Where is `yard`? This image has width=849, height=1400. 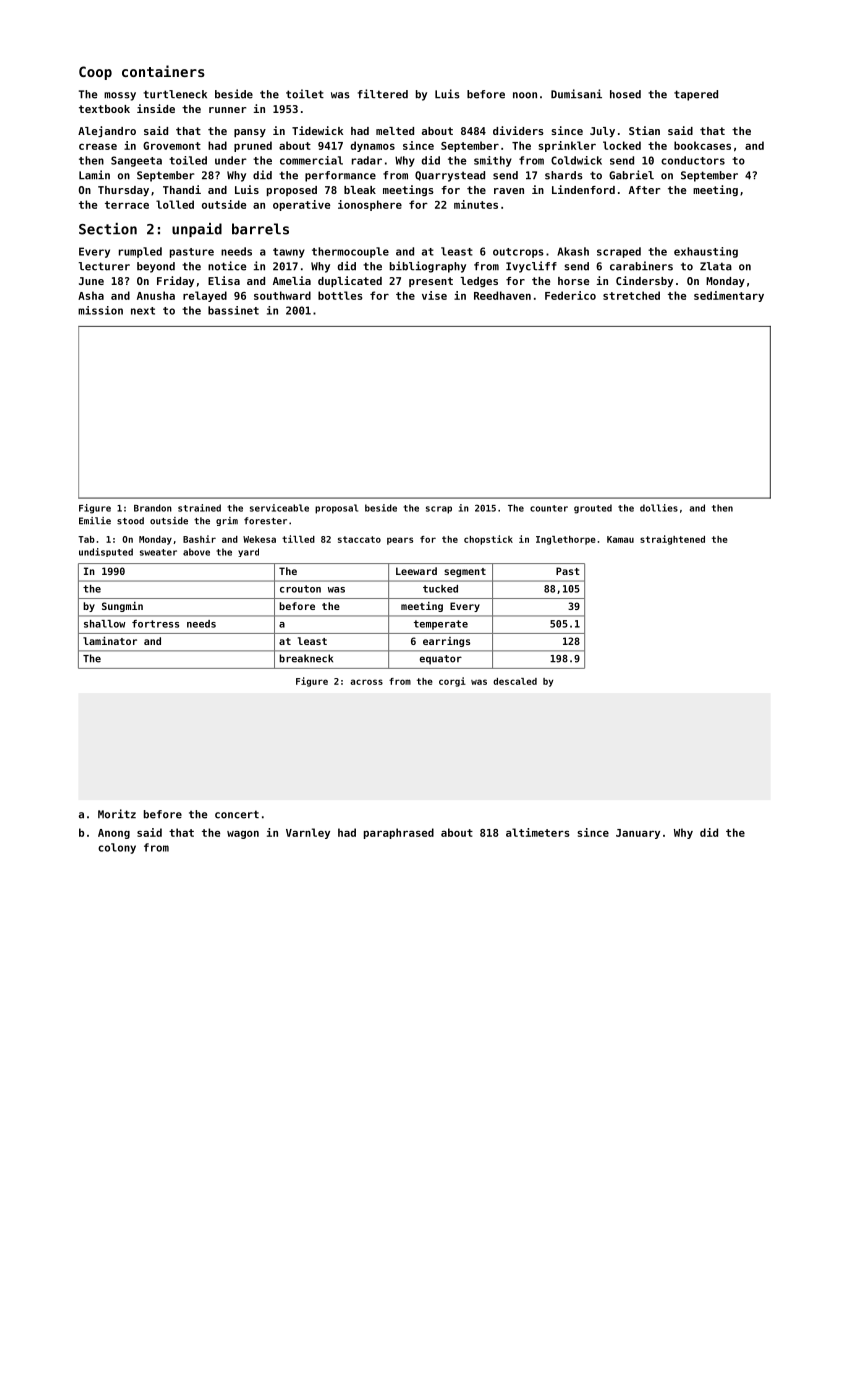
yard is located at coordinates (248, 552).
